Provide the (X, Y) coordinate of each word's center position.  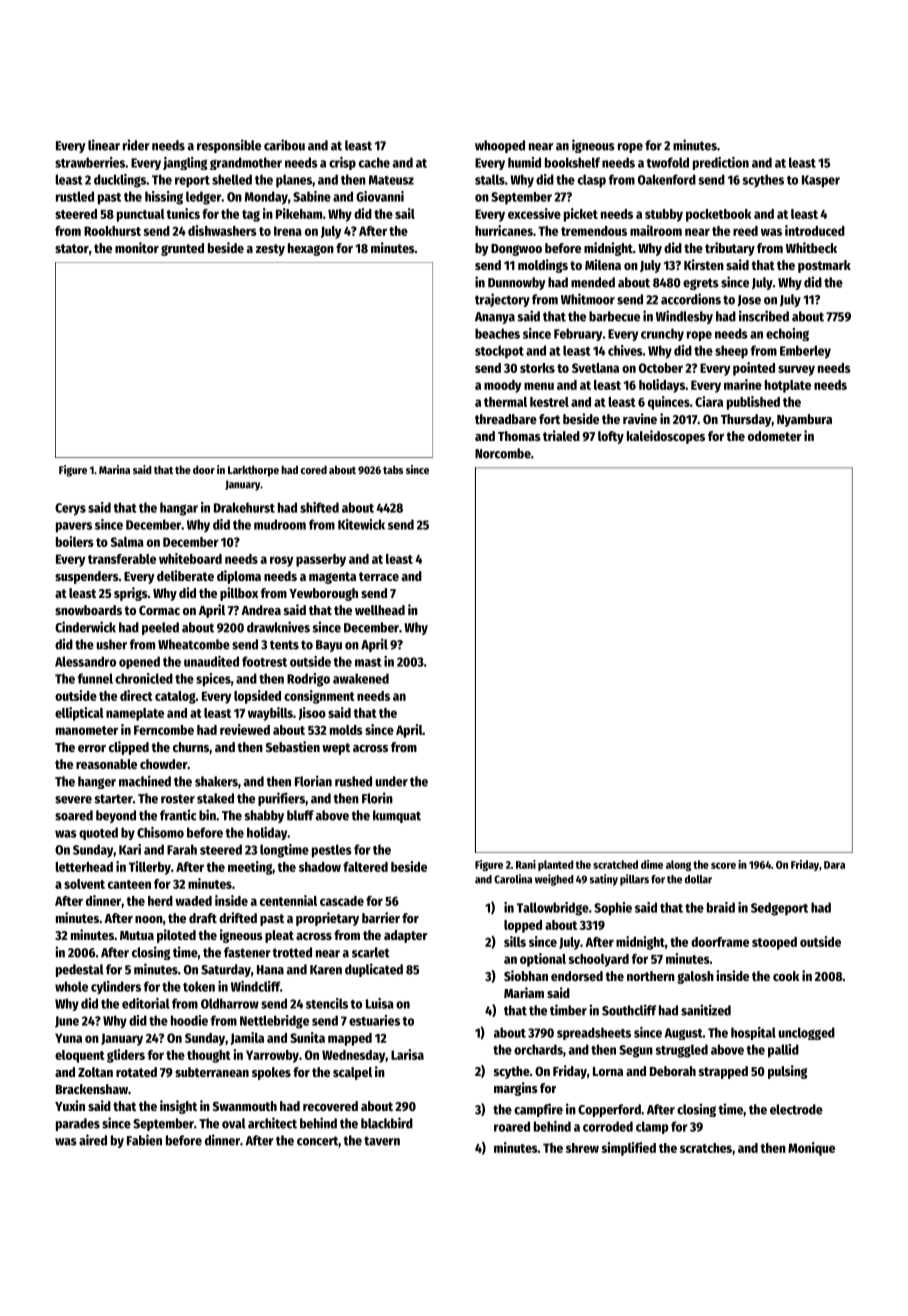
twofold (667, 162)
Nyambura (804, 420)
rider (136, 145)
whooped (500, 146)
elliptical (79, 714)
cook (786, 976)
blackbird (387, 1123)
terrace (379, 576)
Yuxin (70, 1105)
